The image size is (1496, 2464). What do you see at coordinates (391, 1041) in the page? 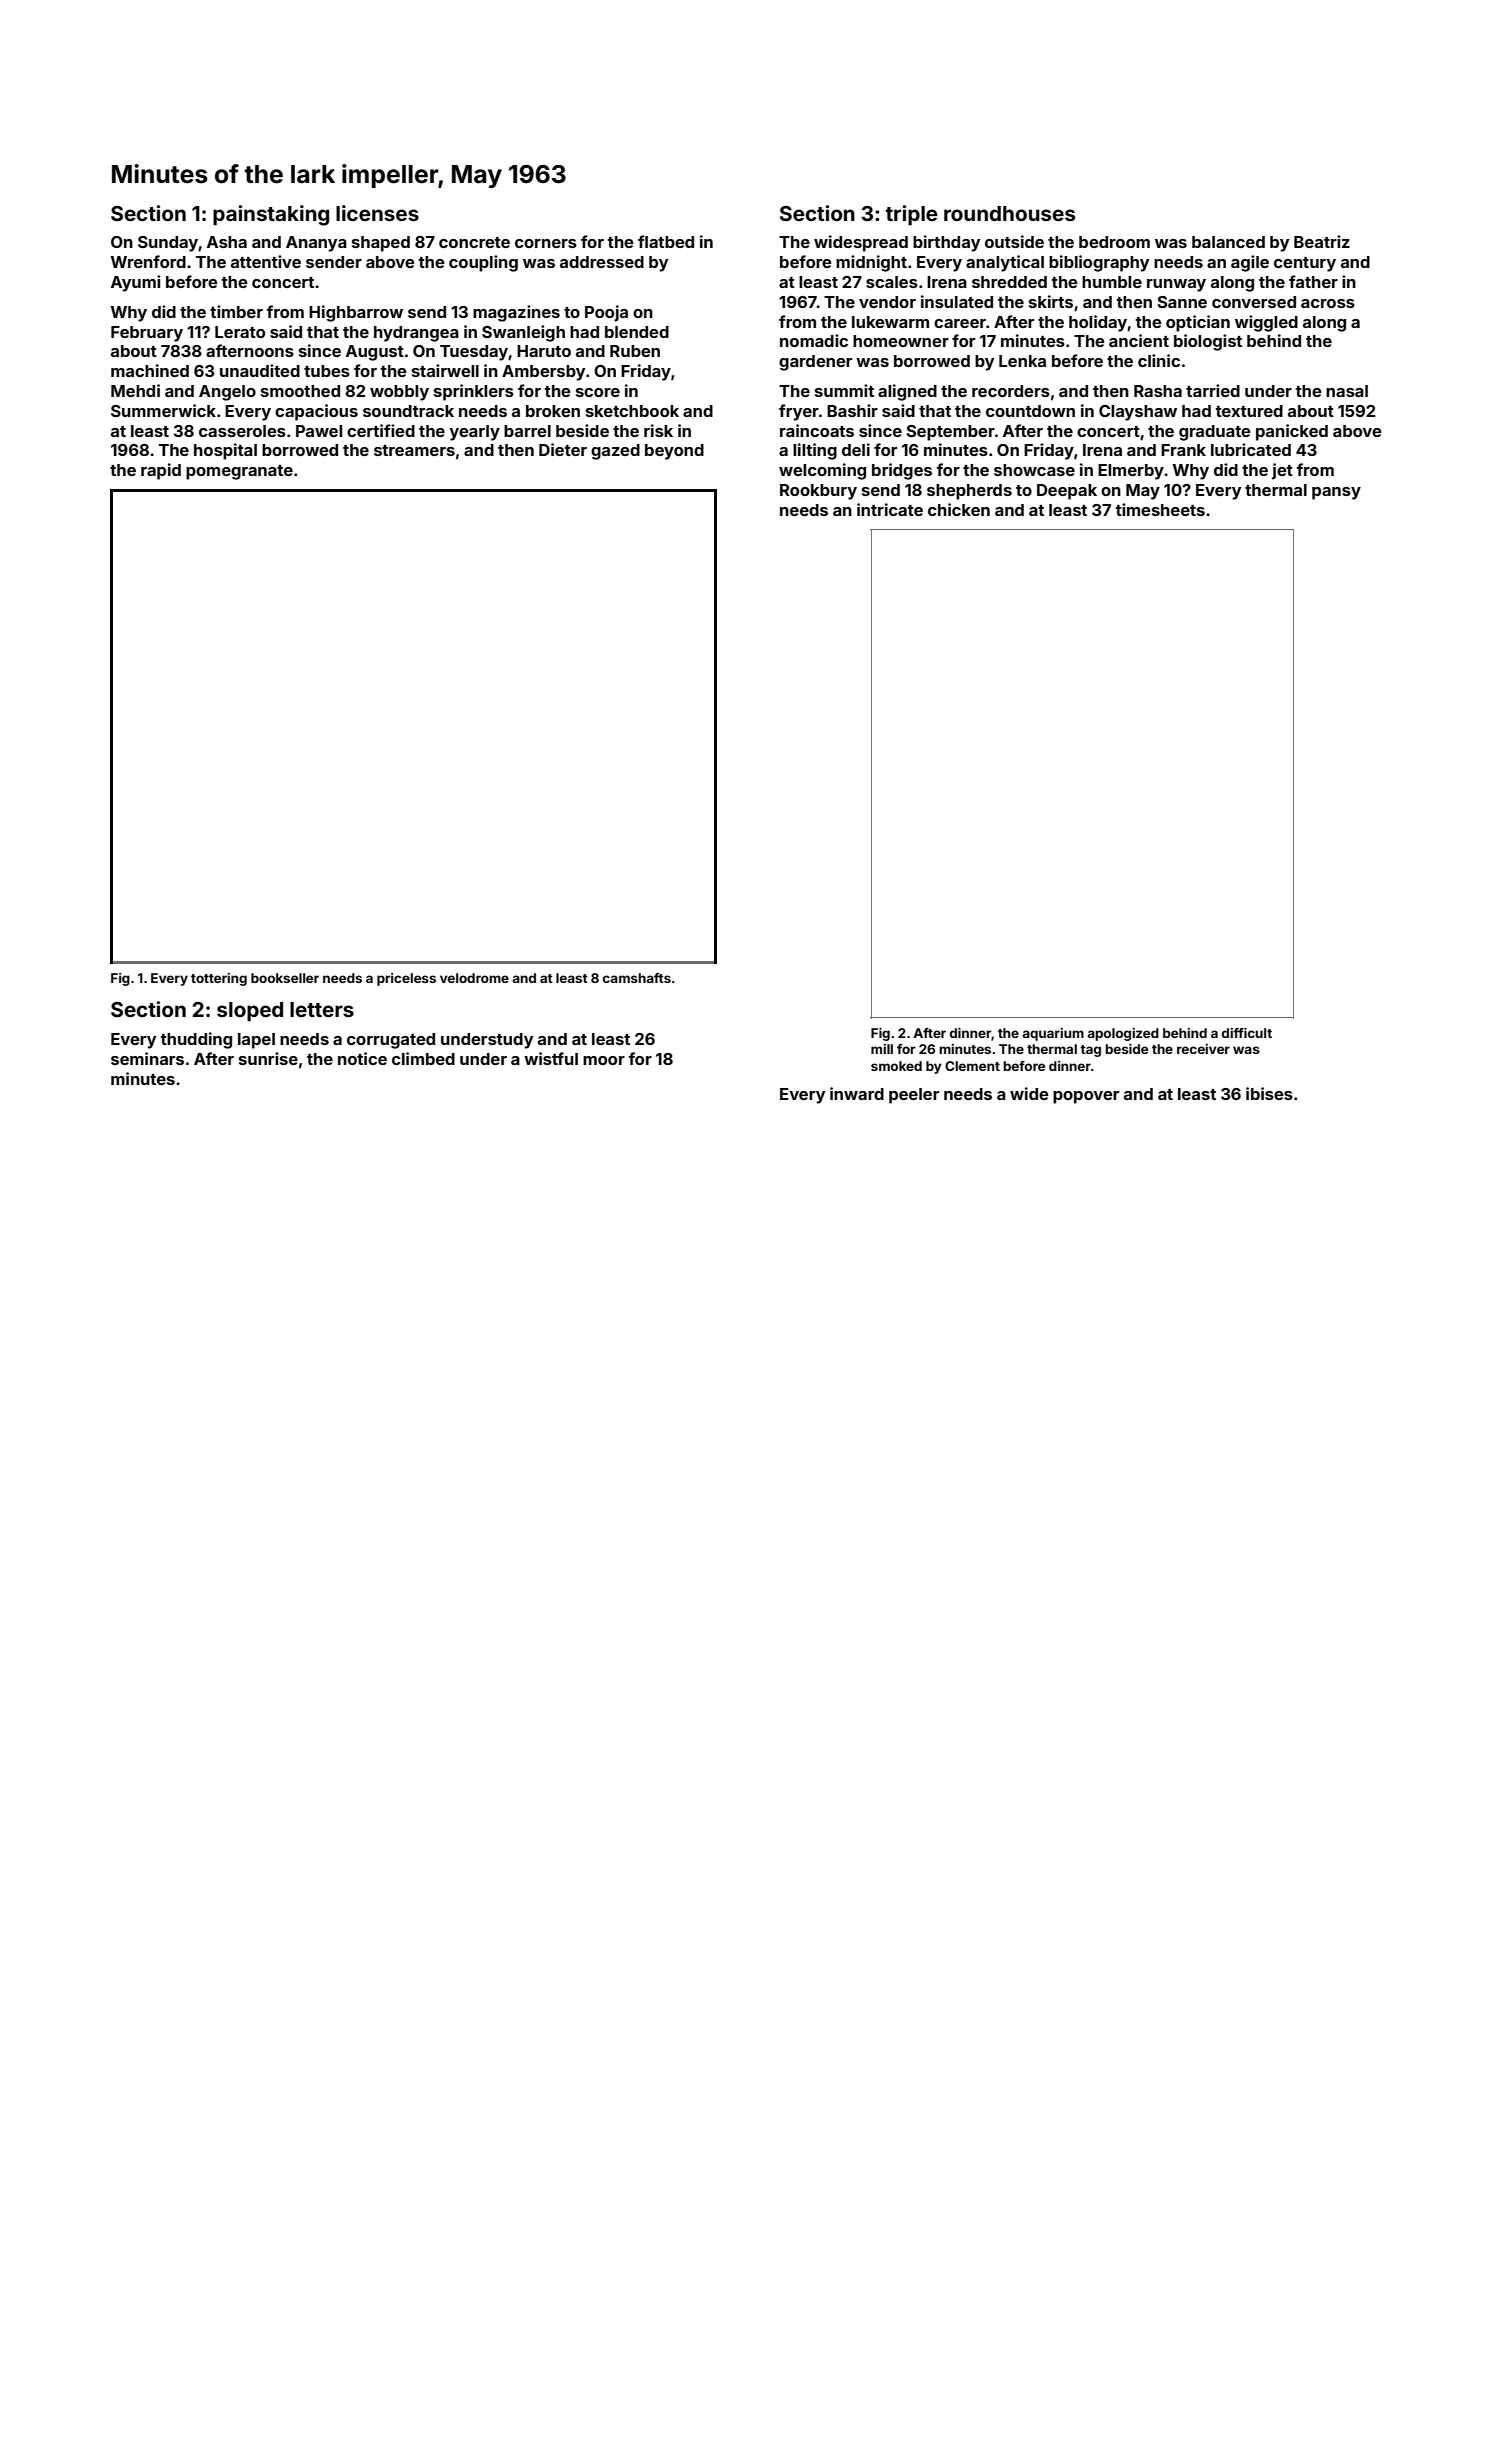
I see `corrugated` at bounding box center [391, 1041].
